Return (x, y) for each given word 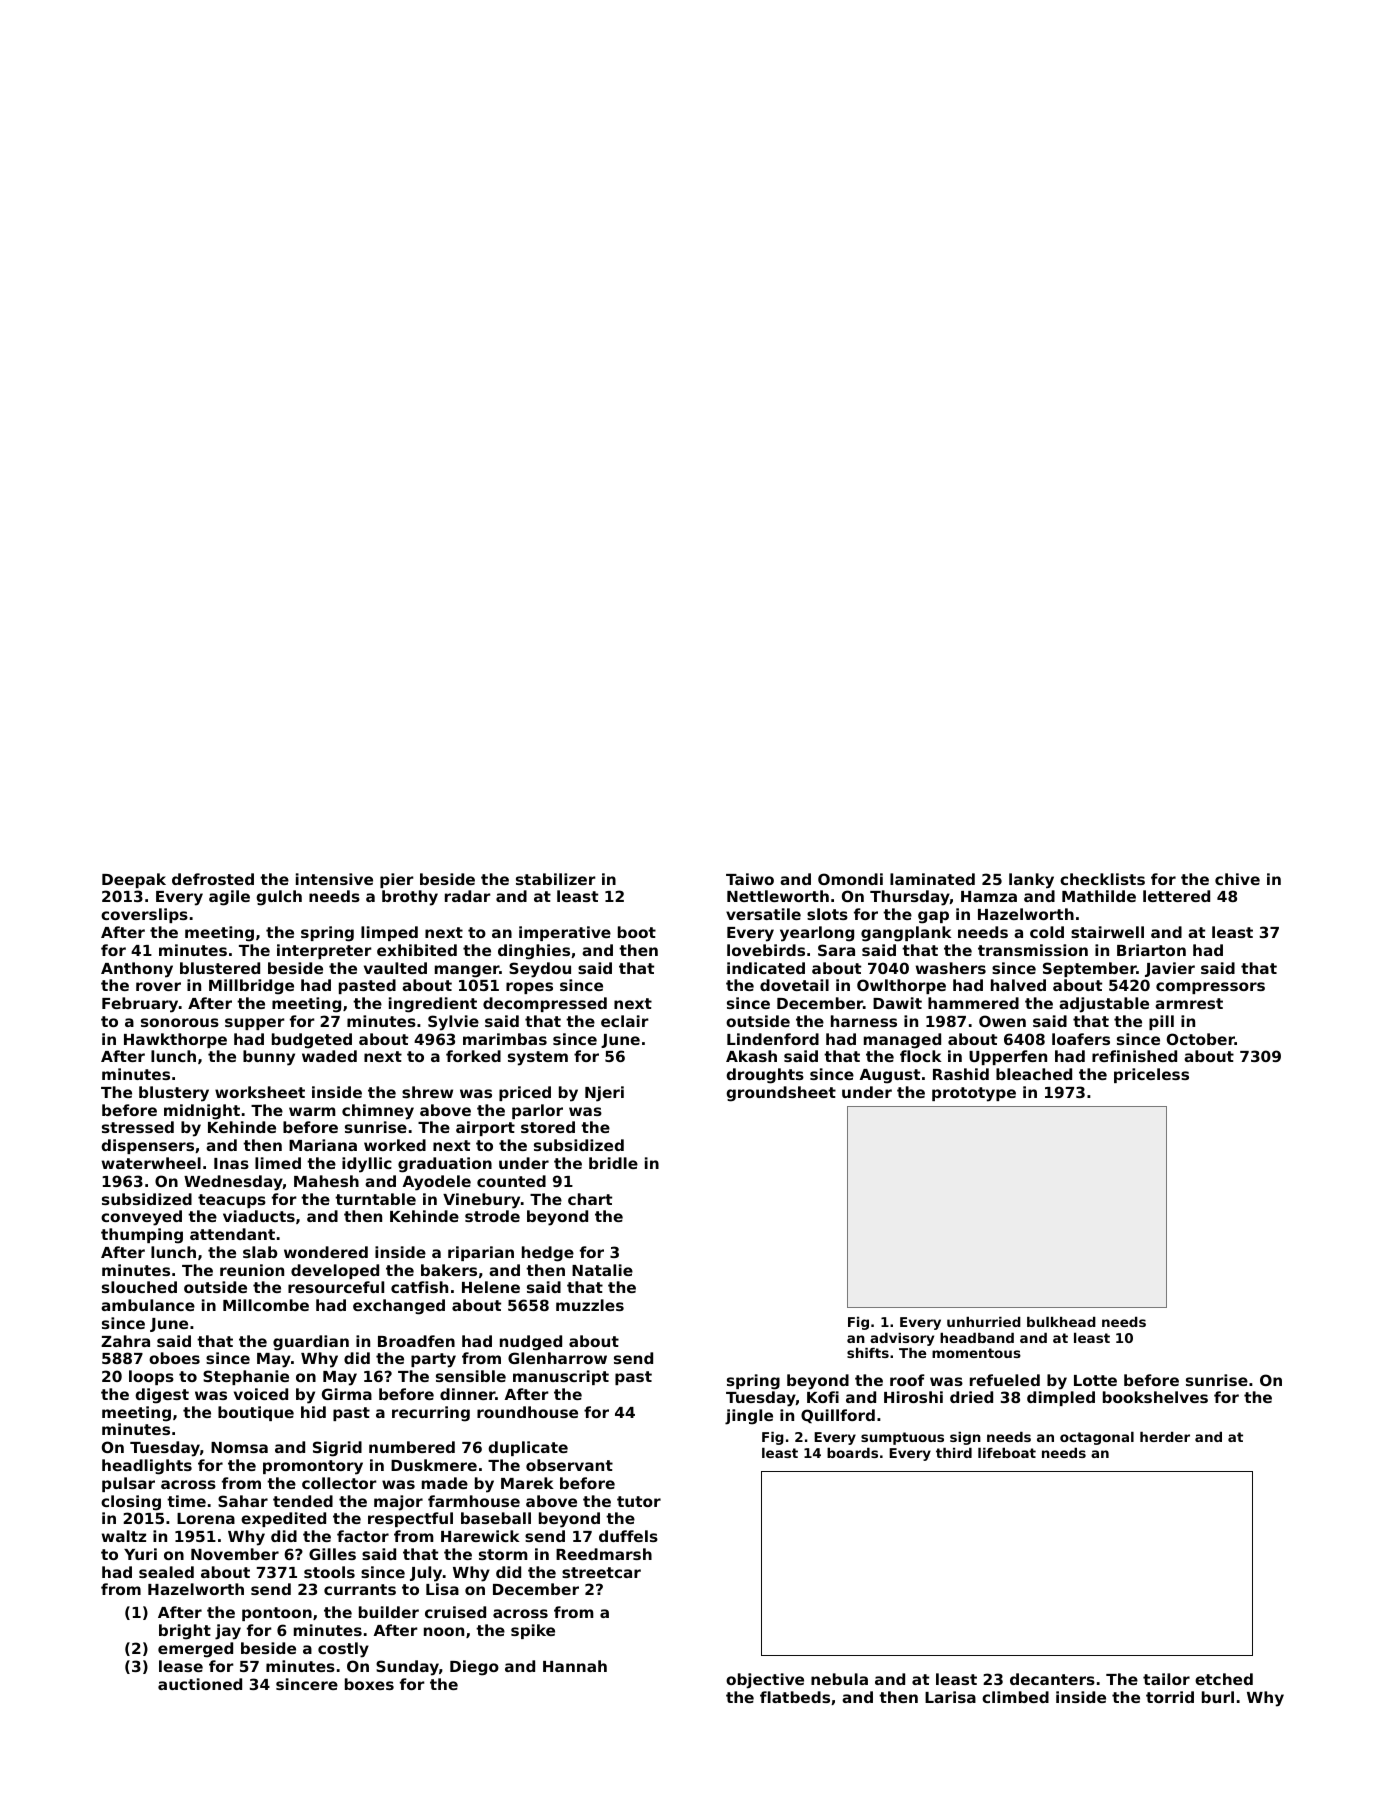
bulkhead (1061, 1322)
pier (397, 880)
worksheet (260, 1092)
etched (1224, 1679)
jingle (749, 1417)
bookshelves (1155, 1397)
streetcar (601, 1572)
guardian (311, 1343)
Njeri (604, 1094)
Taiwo (750, 879)
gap (933, 917)
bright (185, 1632)
